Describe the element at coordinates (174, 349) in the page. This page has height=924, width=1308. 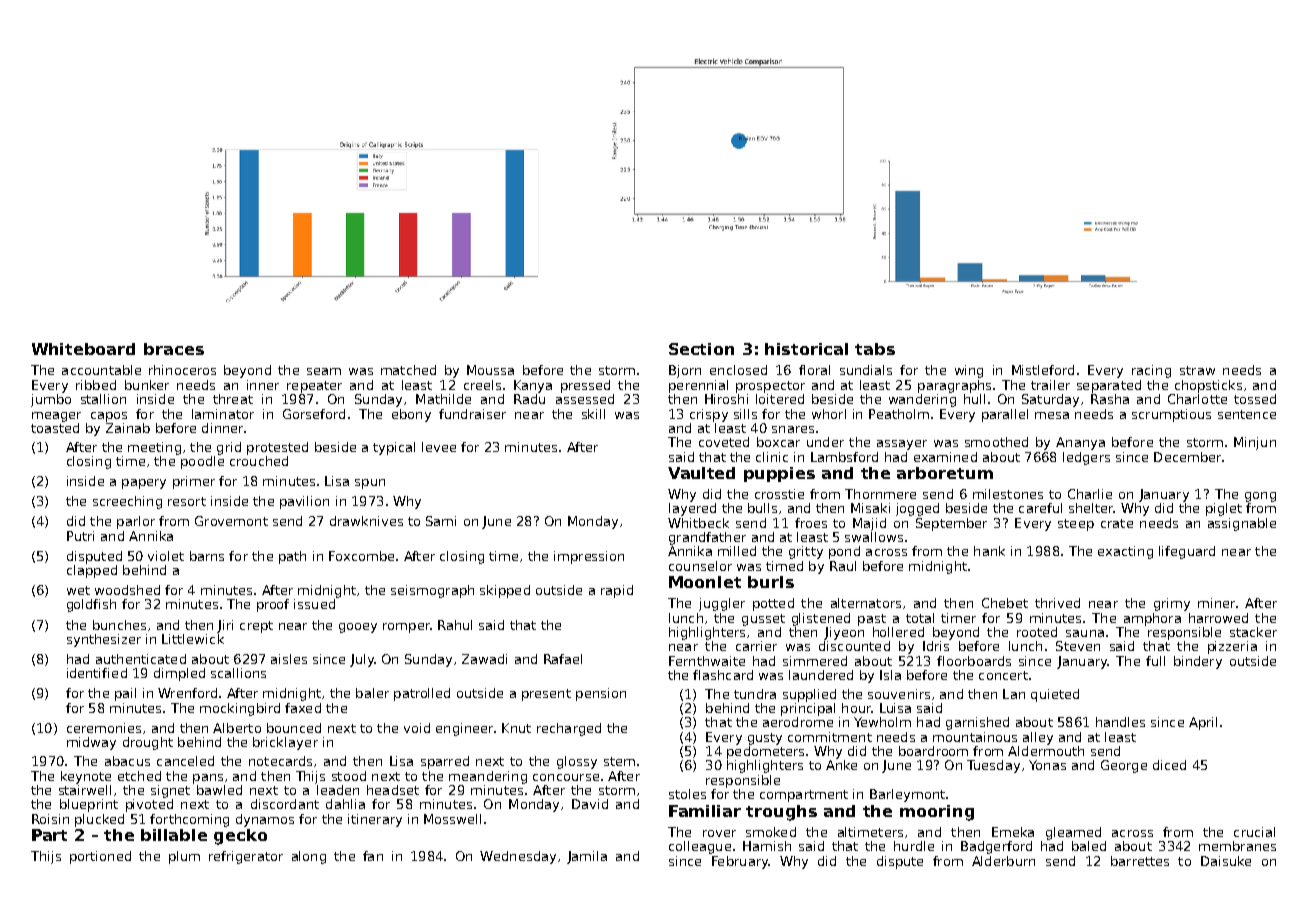
I see `braces` at that location.
